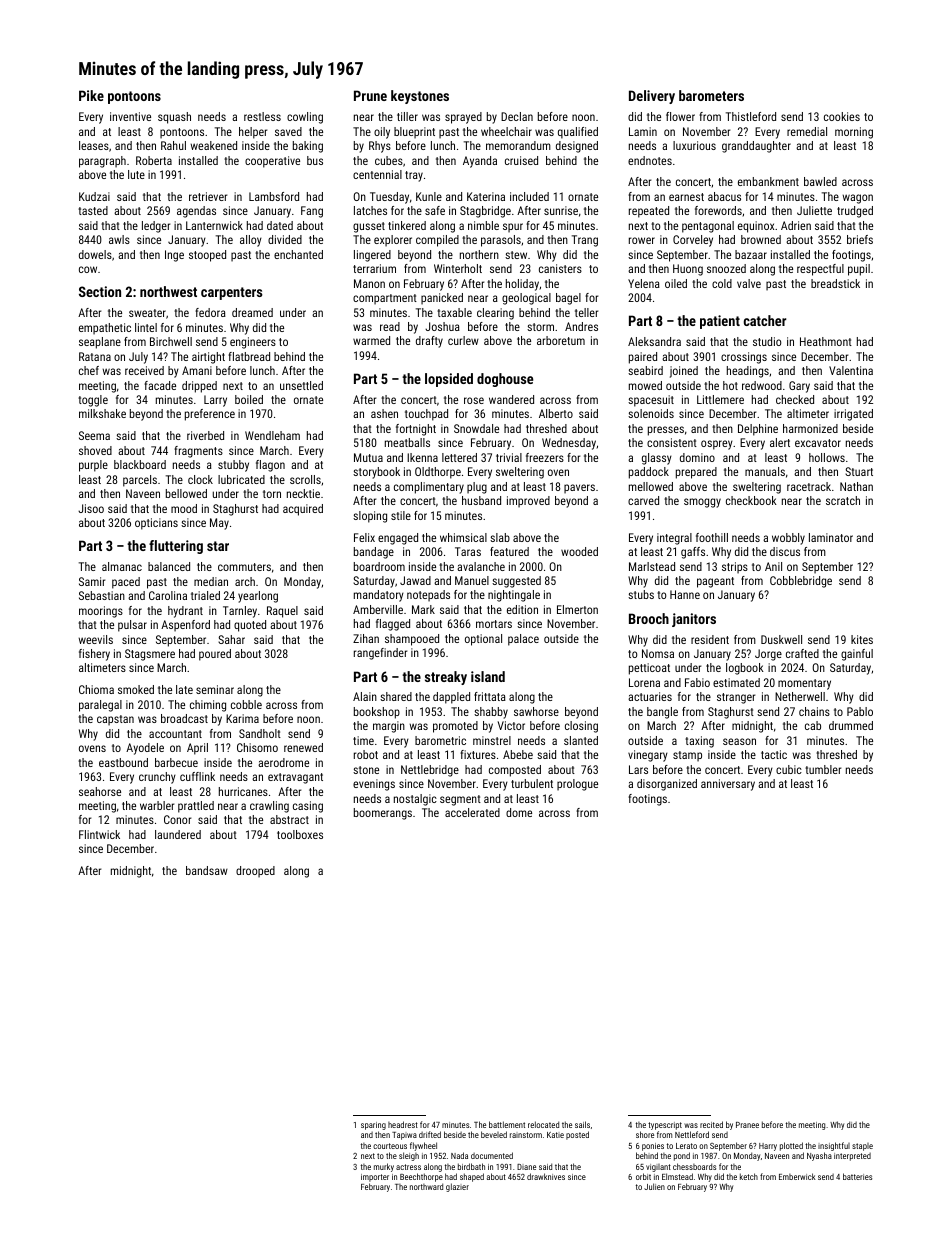 This document has width=952, height=1233. What do you see at coordinates (250, 626) in the document?
I see `quoted` at bounding box center [250, 626].
